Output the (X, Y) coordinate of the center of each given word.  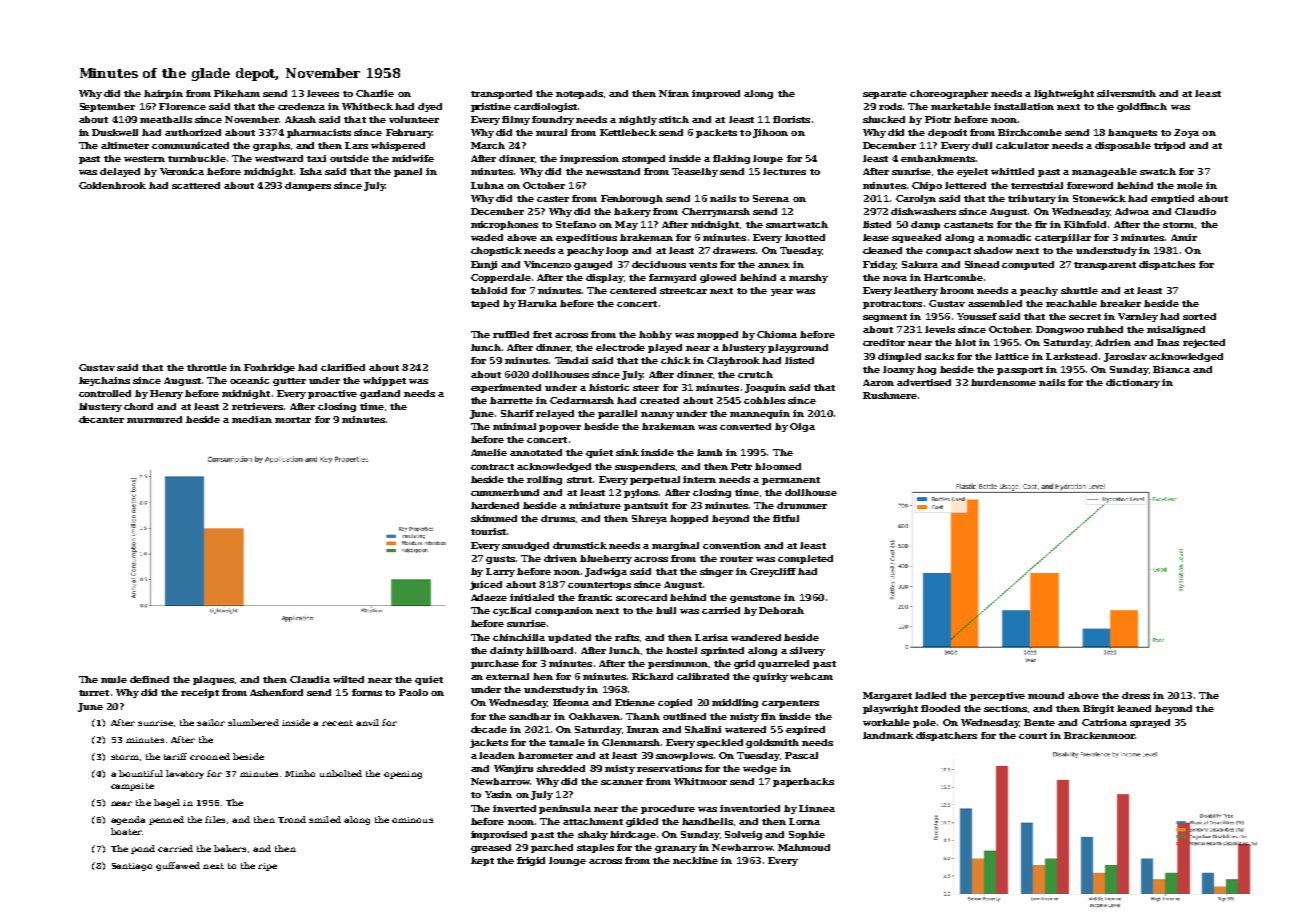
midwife (413, 158)
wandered (756, 637)
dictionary (1133, 383)
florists (791, 119)
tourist (488, 531)
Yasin (498, 794)
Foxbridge (269, 368)
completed (805, 559)
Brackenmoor (1099, 735)
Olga (802, 427)
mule (114, 679)
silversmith (1126, 93)
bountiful (141, 773)
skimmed (494, 518)
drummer (802, 505)
